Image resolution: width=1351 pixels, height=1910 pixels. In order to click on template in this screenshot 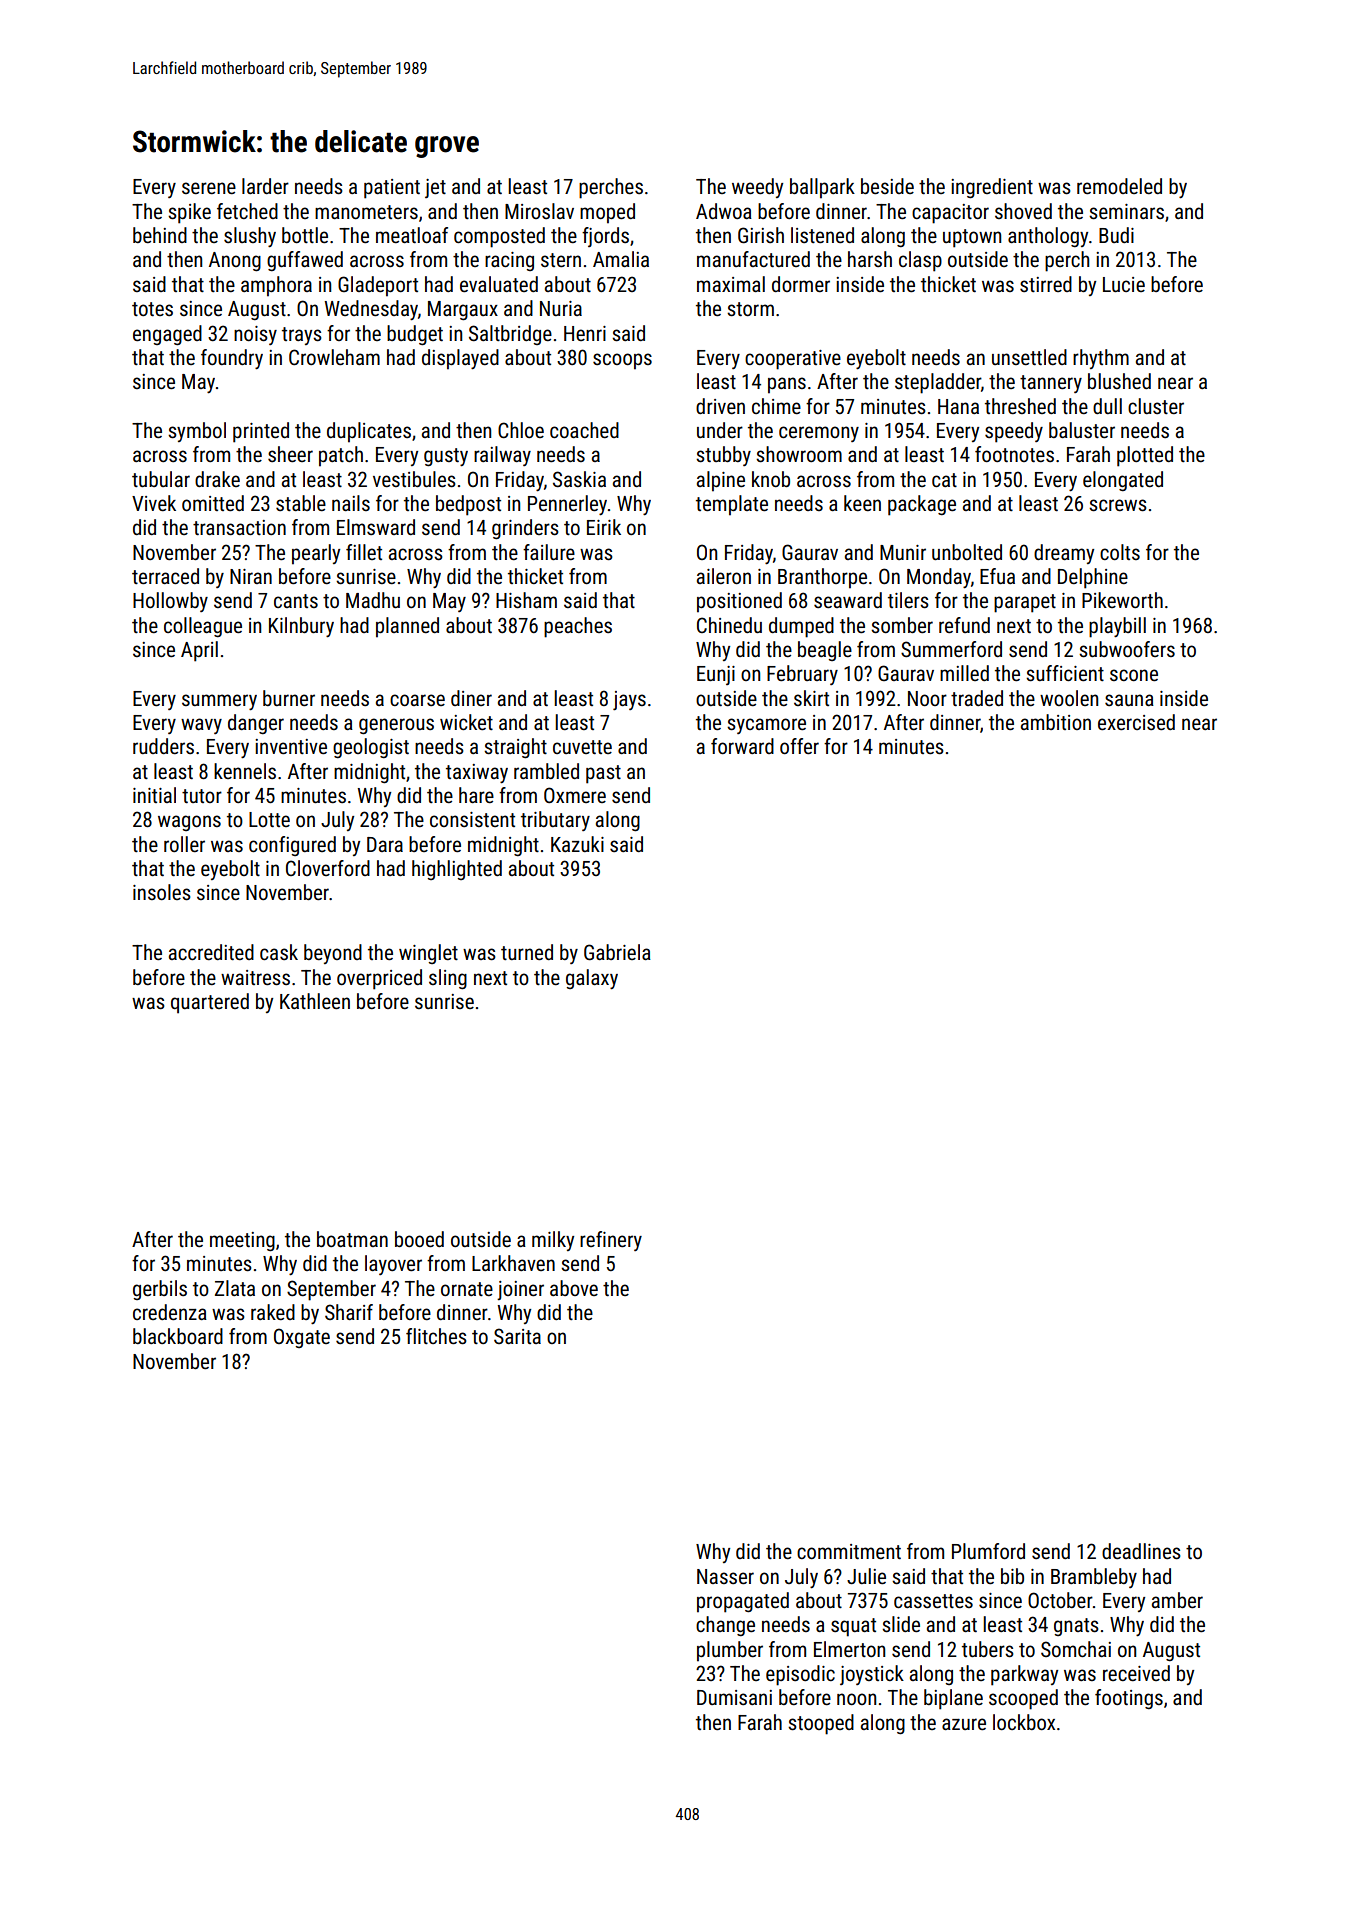, I will do `click(732, 505)`.
